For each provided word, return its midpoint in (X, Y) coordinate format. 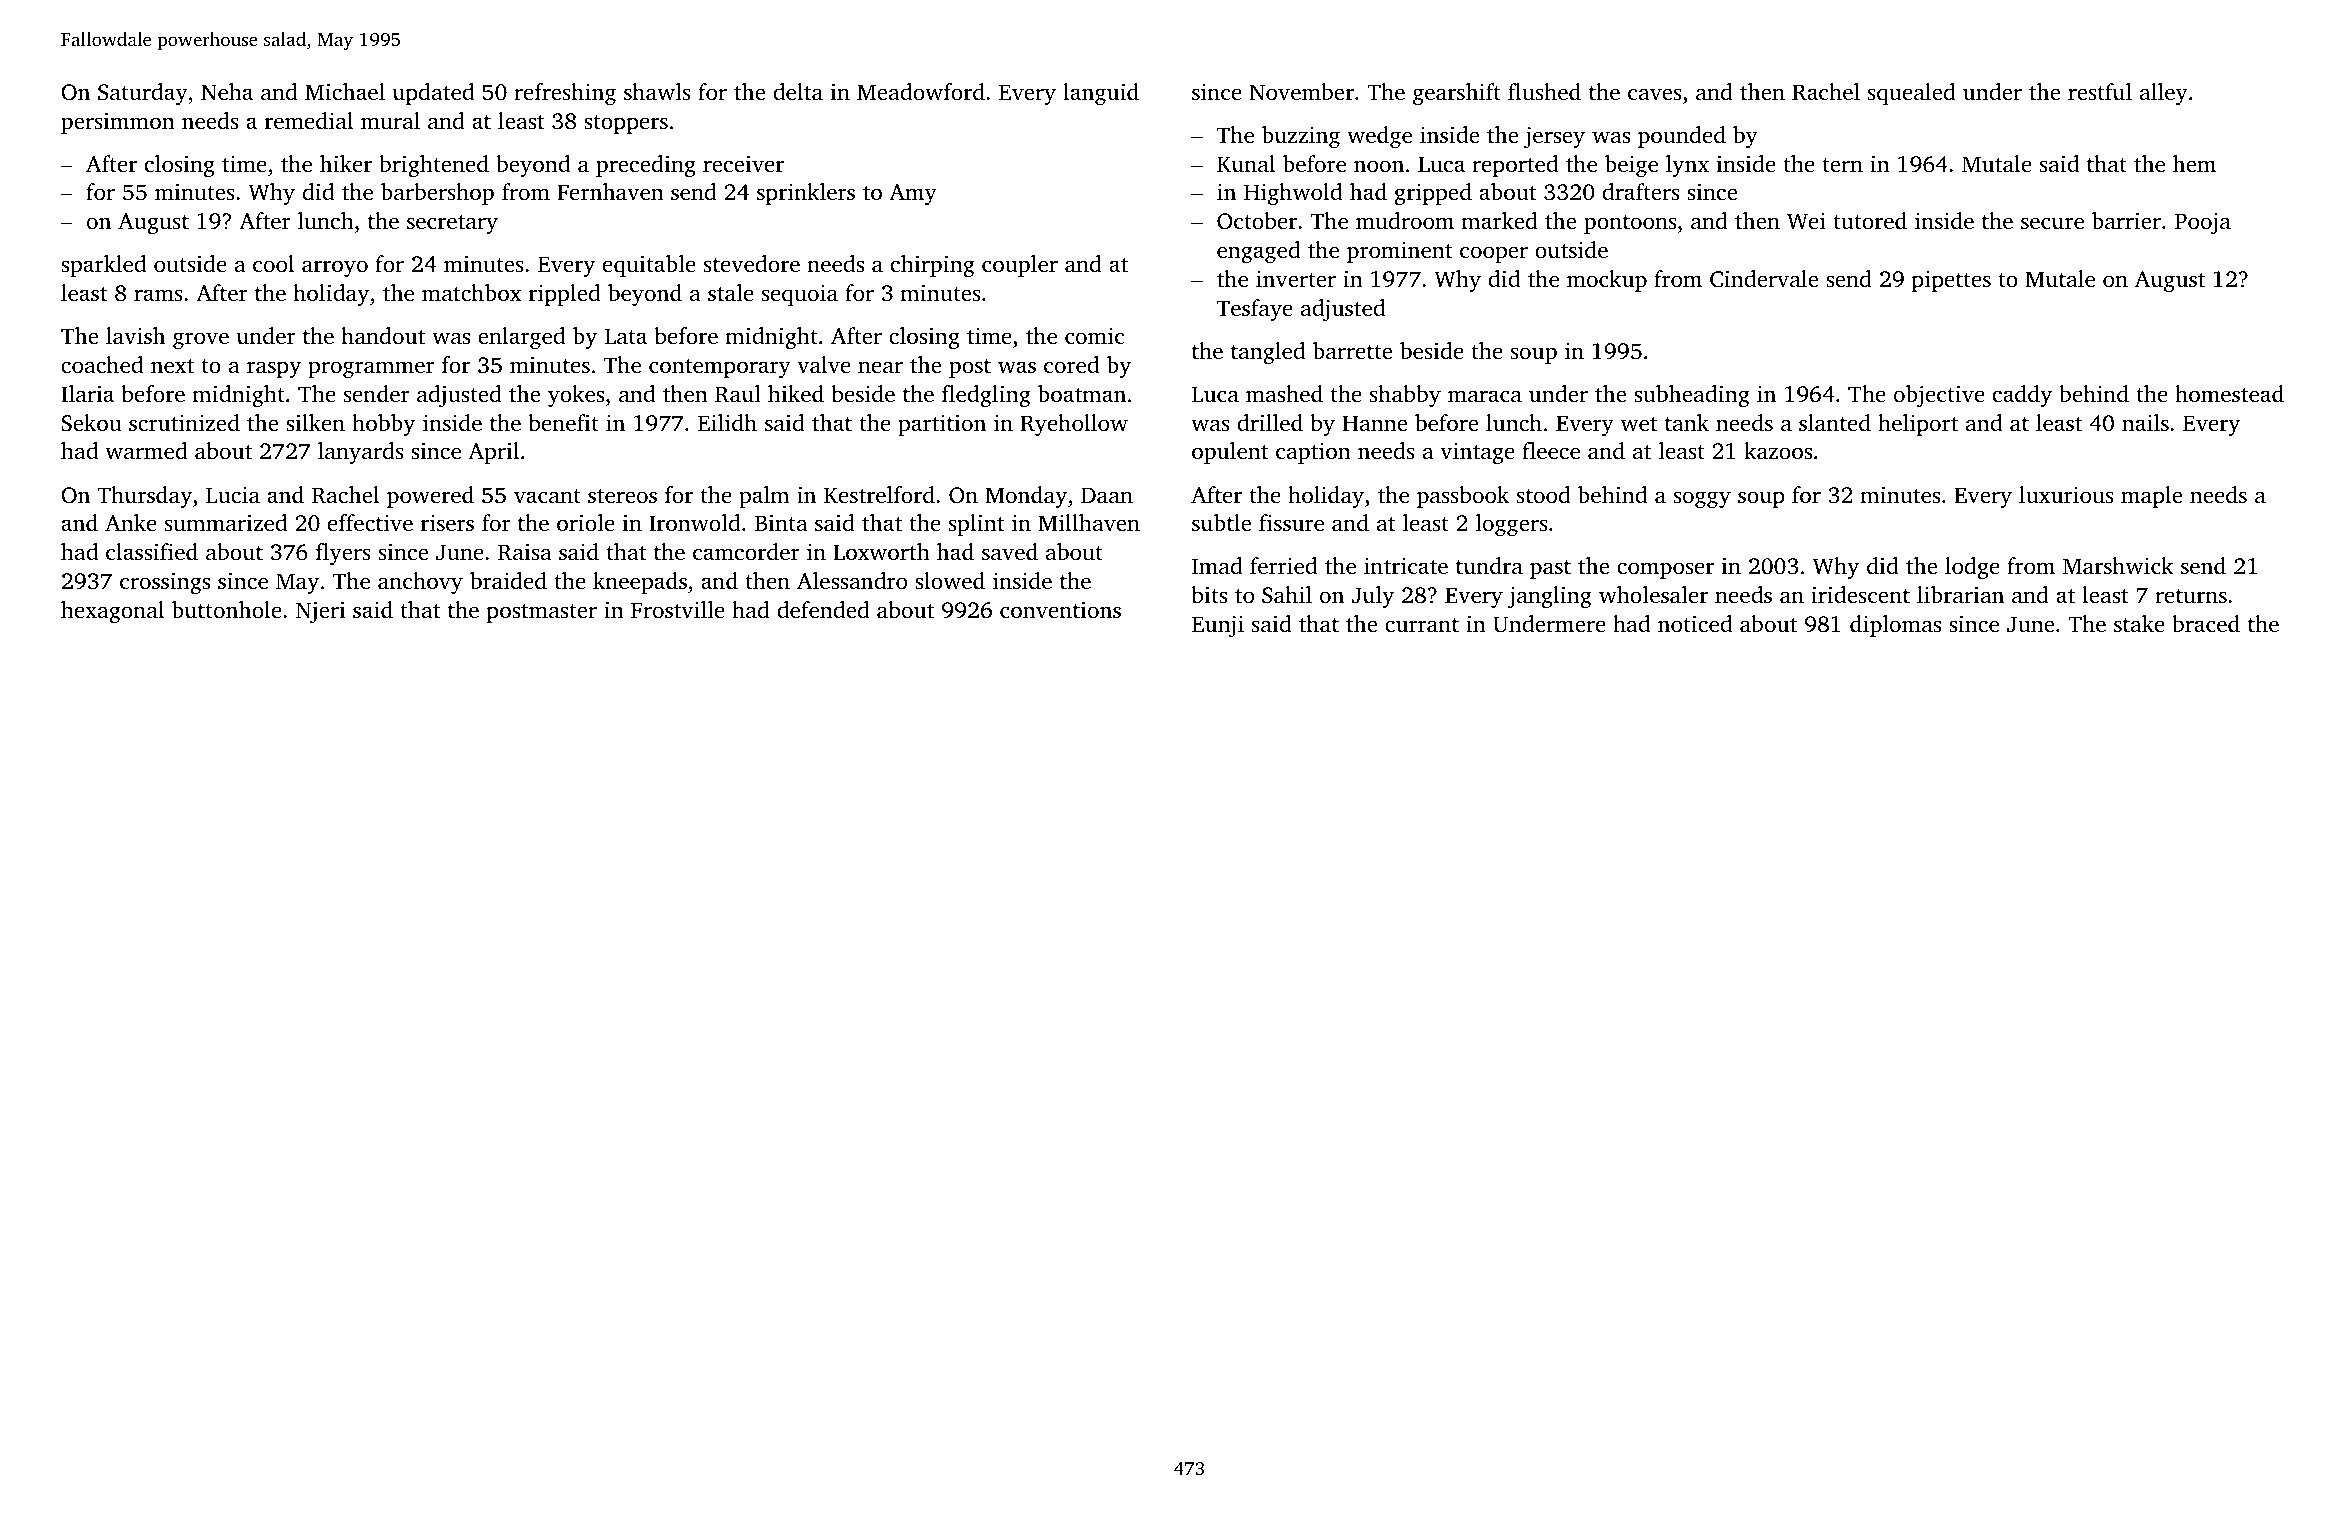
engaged (1259, 252)
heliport (1918, 425)
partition (942, 425)
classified (152, 552)
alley (2164, 94)
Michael (345, 92)
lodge (1972, 568)
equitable (649, 266)
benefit (563, 423)
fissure (1291, 523)
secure (2052, 223)
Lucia (233, 495)
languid (1101, 94)
